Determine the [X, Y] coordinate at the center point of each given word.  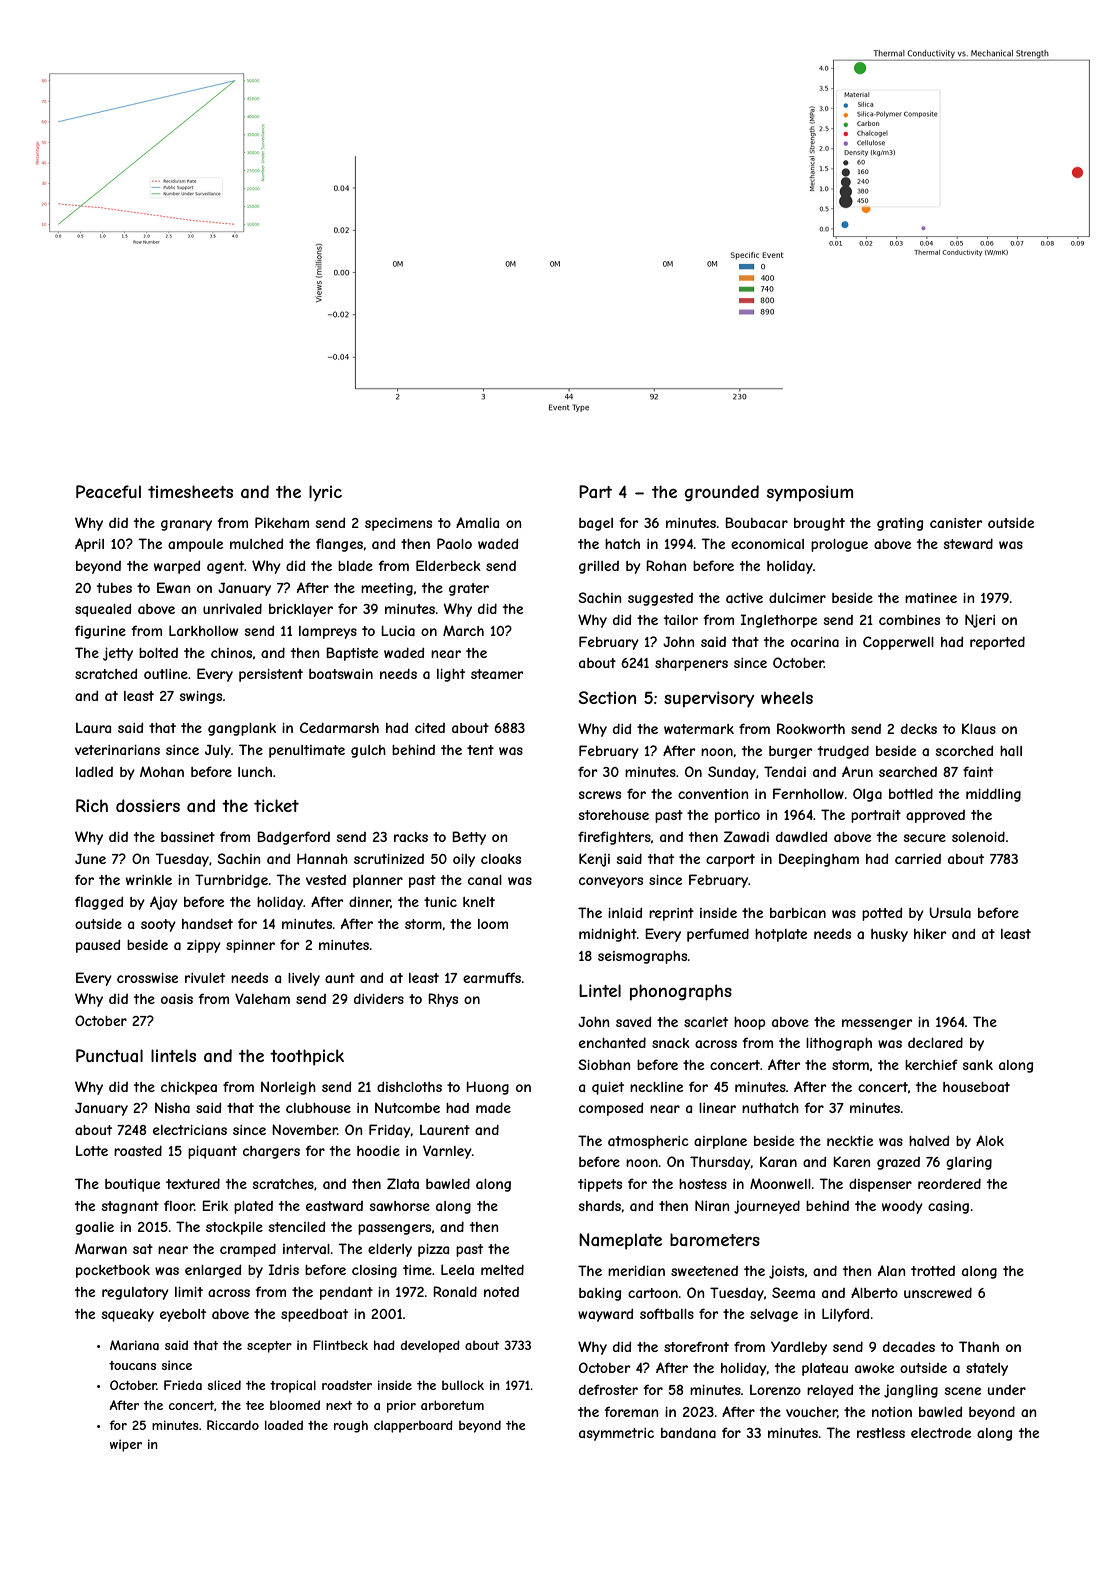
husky [889, 935]
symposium [810, 493]
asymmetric [616, 1434]
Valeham [262, 998]
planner [378, 881]
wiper [126, 1445]
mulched [256, 543]
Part [595, 491]
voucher [811, 1412]
